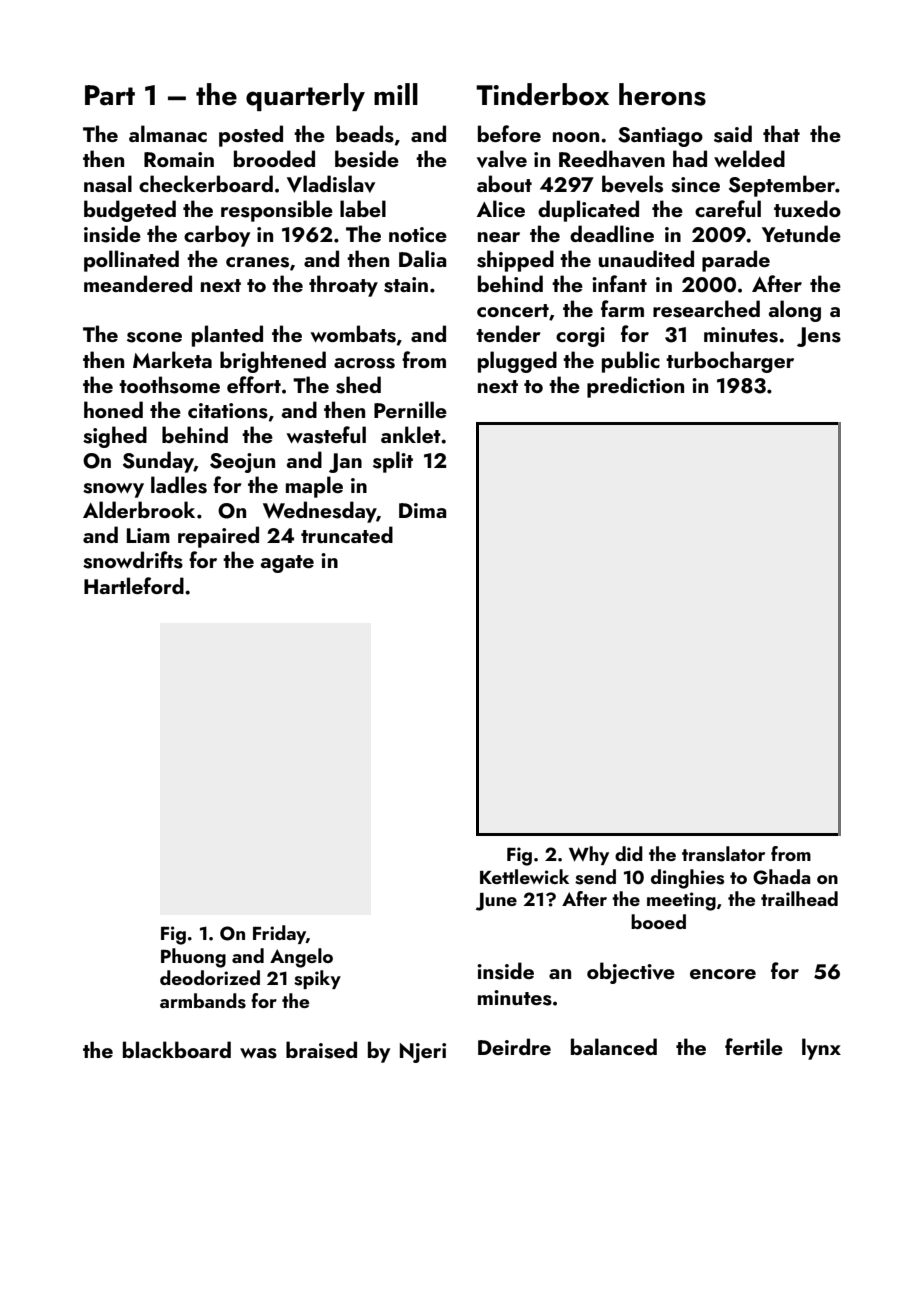 This image has height=1311, width=924. I want to click on Part, so click(110, 95).
